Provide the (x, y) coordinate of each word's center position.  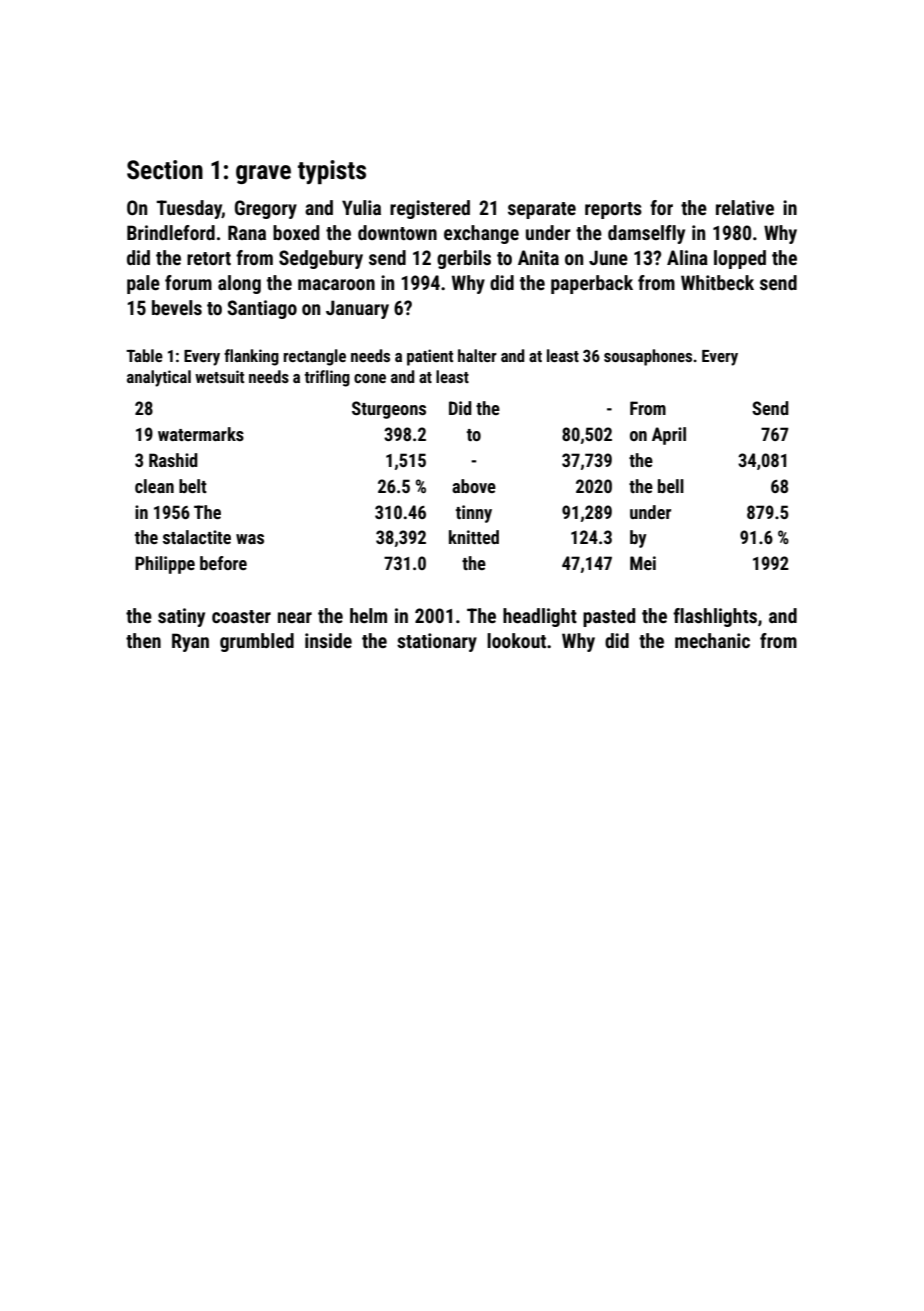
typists (332, 172)
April (669, 436)
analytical (159, 378)
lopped (740, 259)
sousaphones (648, 357)
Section (165, 170)
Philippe (165, 565)
